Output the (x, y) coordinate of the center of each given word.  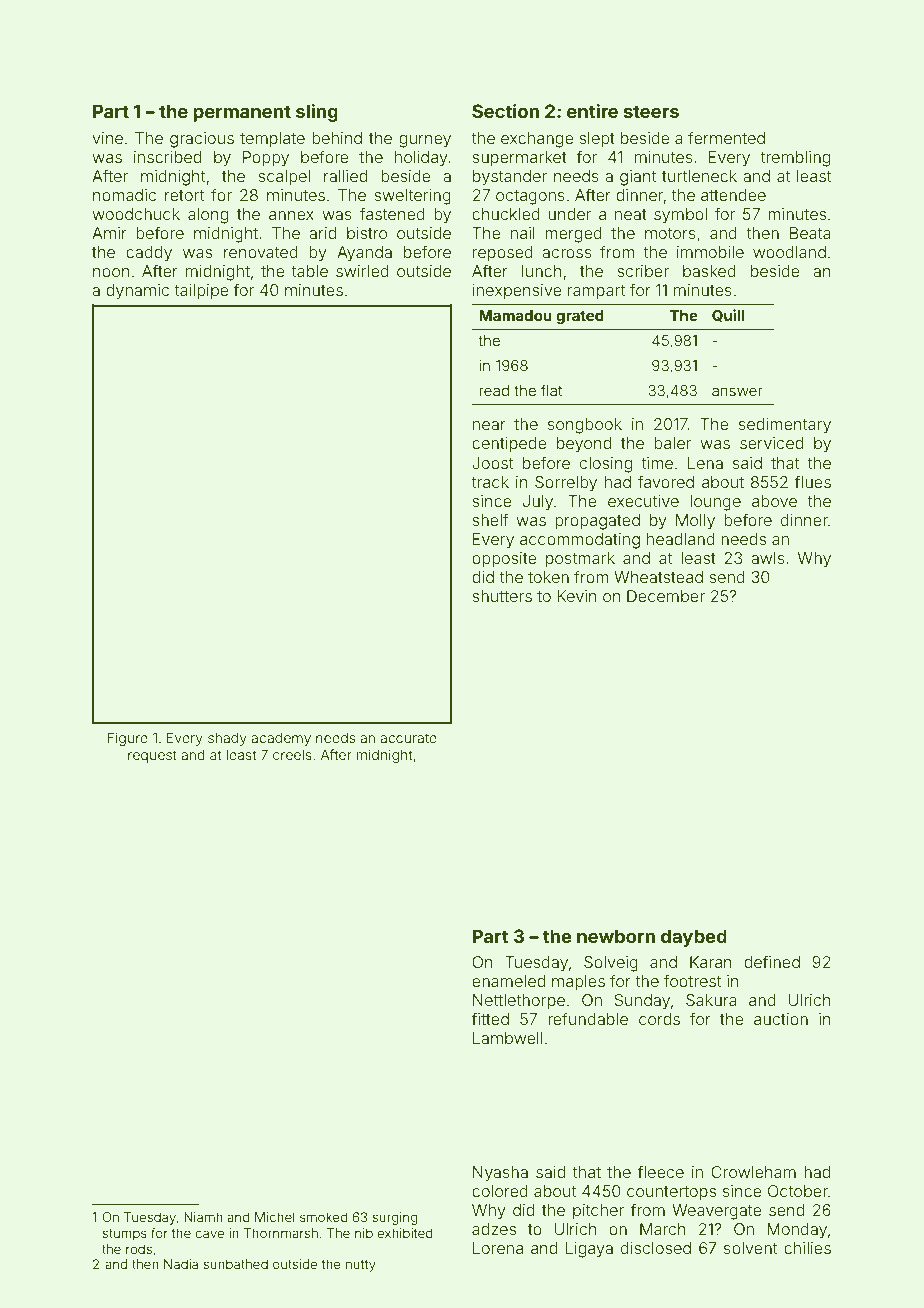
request (152, 756)
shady (227, 739)
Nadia (181, 1264)
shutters (502, 596)
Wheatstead (658, 577)
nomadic (124, 195)
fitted (490, 1018)
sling (317, 113)
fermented (726, 137)
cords (659, 1019)
